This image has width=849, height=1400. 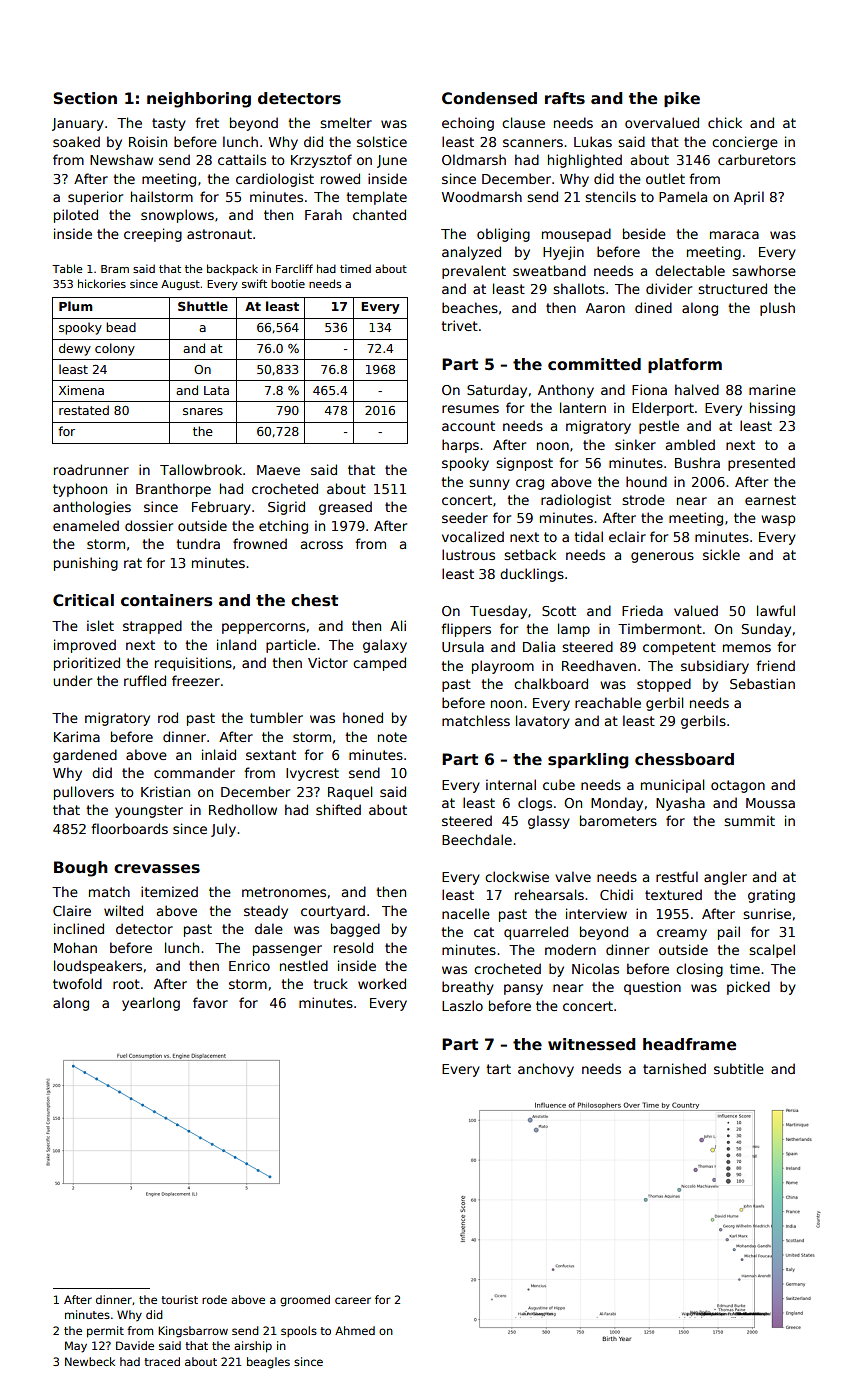 I want to click on bagged, so click(x=355, y=930).
